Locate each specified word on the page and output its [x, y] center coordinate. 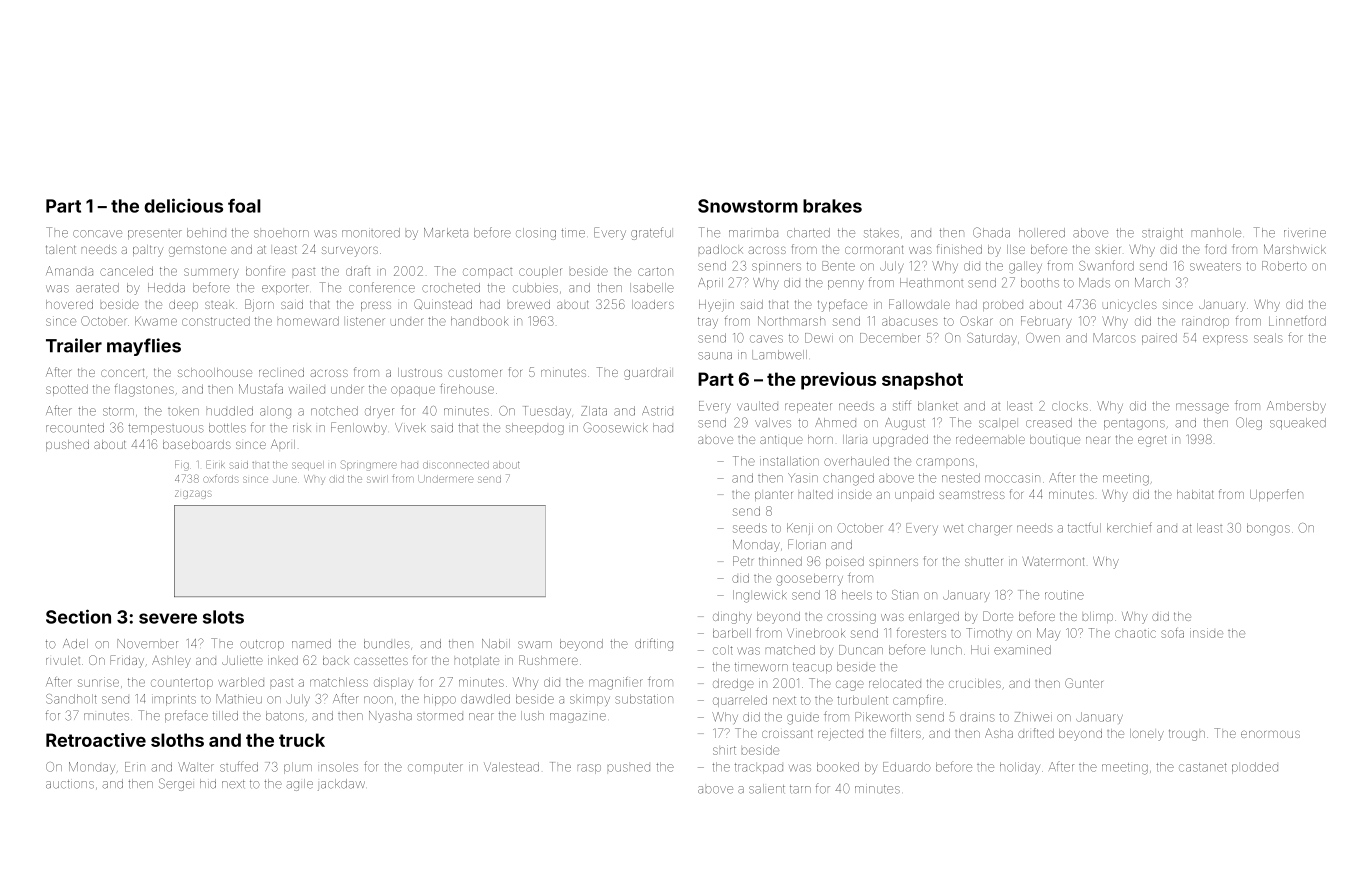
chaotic [1135, 633]
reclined [281, 372]
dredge [733, 685]
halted [816, 494]
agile [299, 785]
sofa [1172, 633]
